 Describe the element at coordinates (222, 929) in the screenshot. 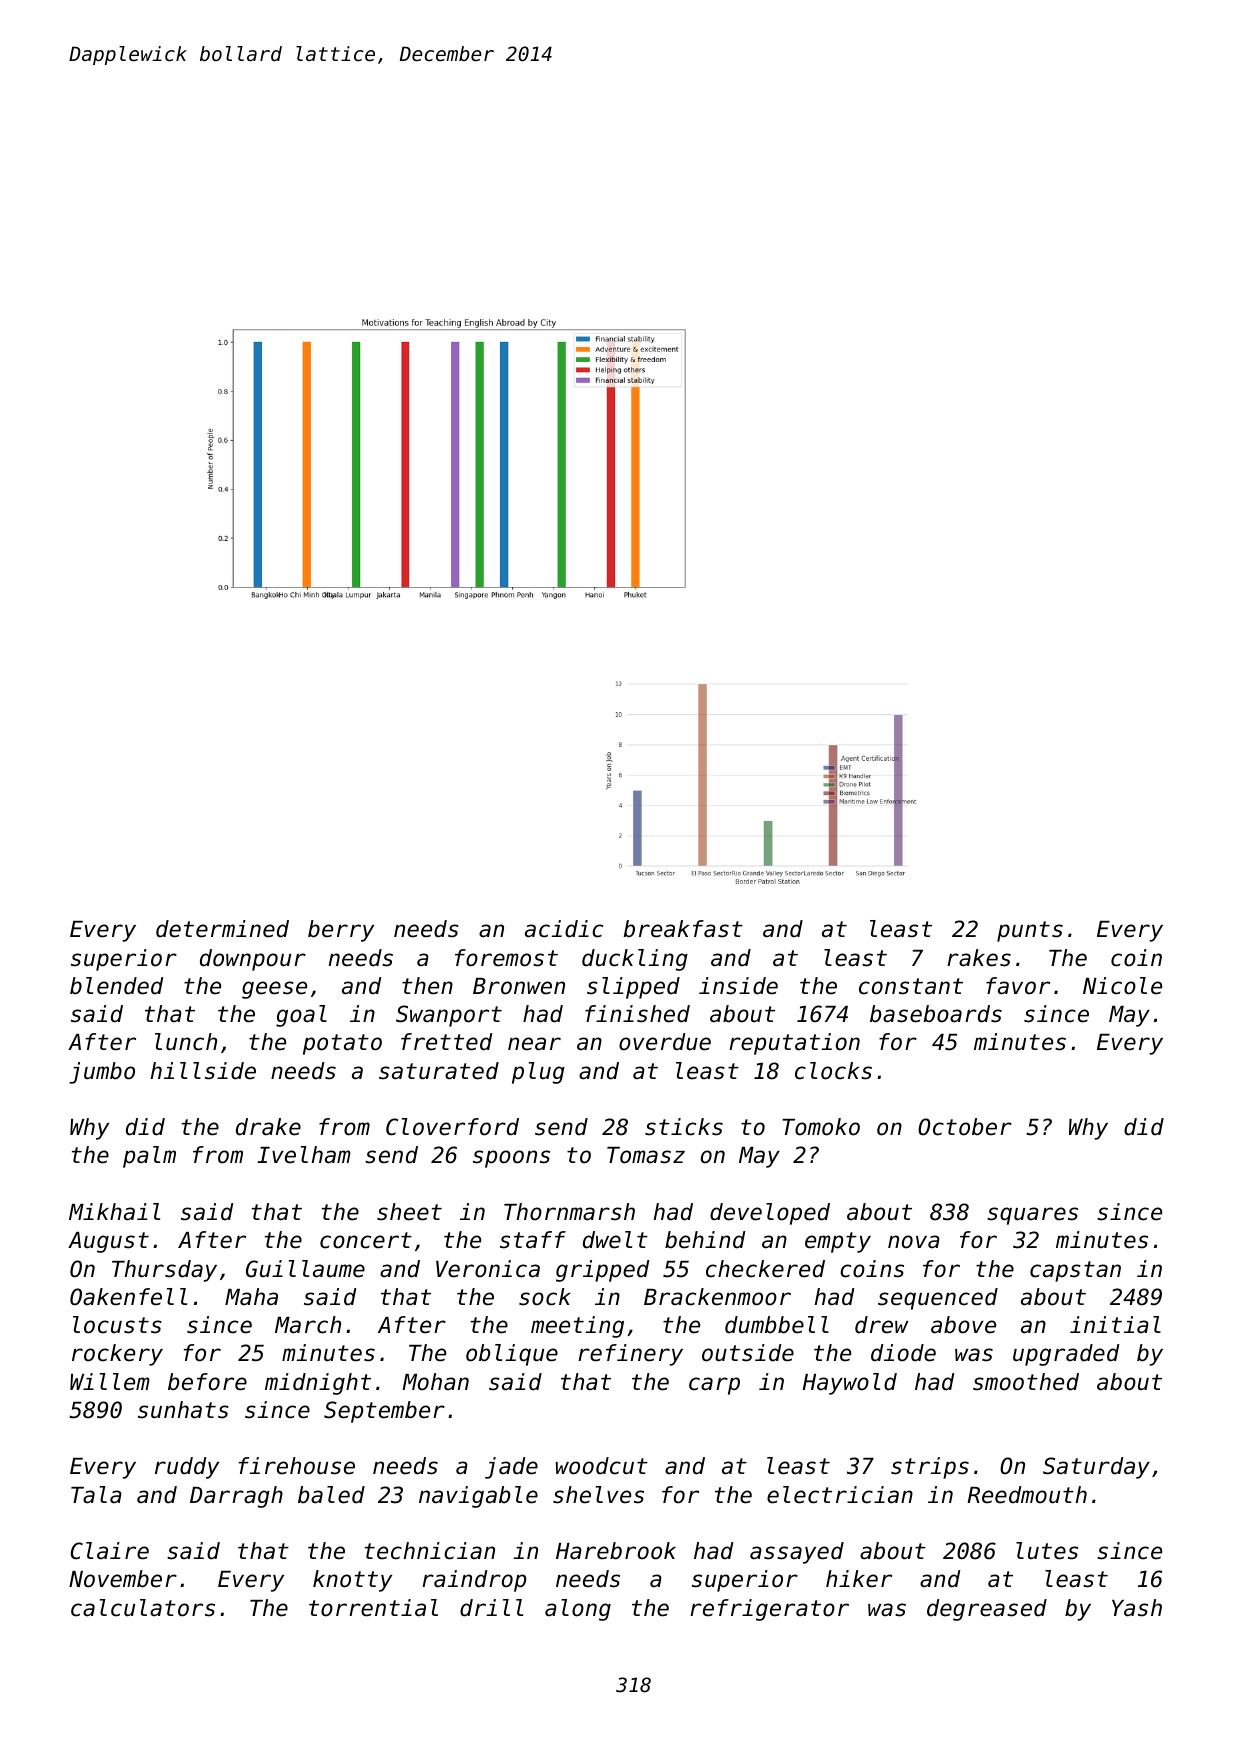

I see `determined` at that location.
